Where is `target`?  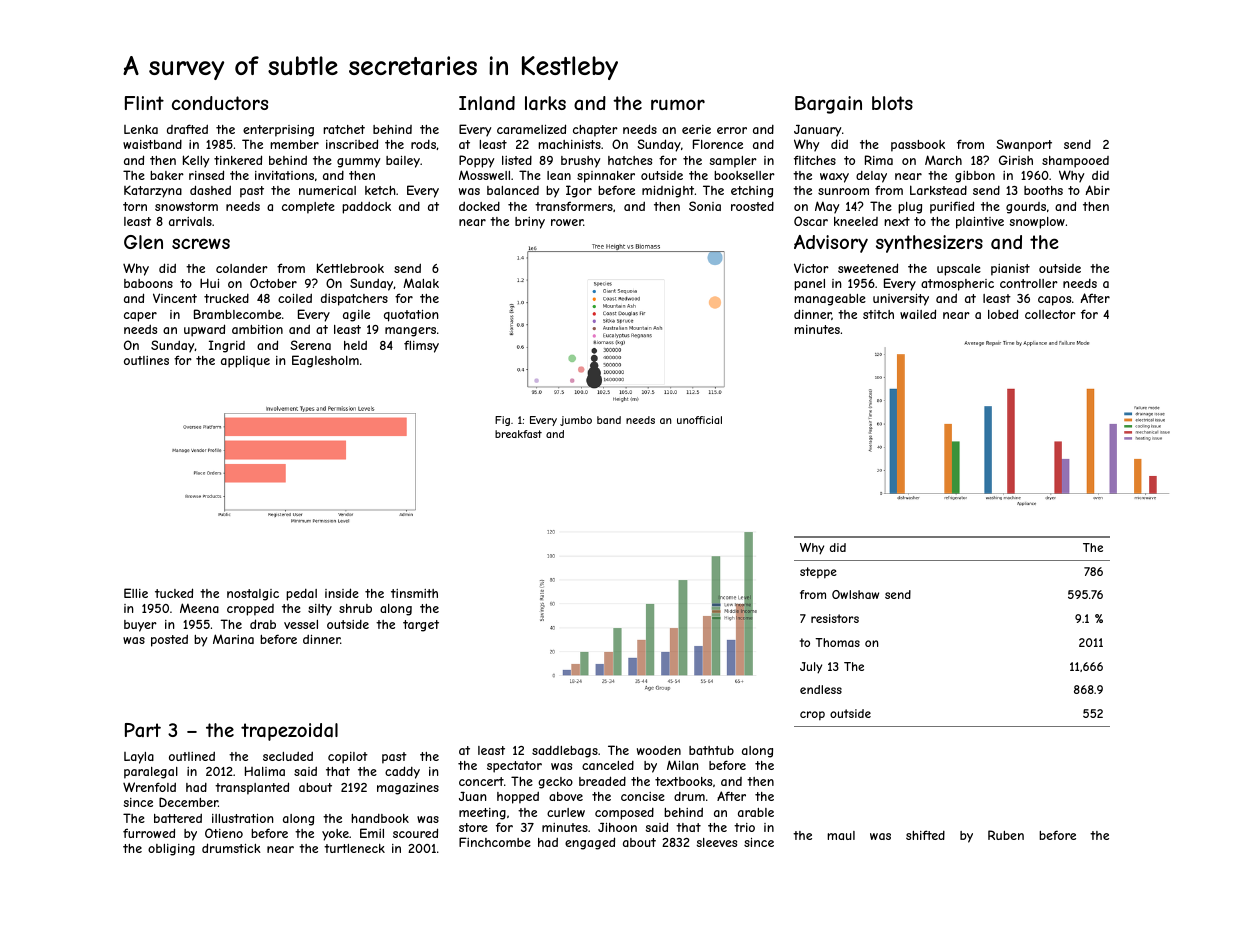
target is located at coordinates (421, 626).
